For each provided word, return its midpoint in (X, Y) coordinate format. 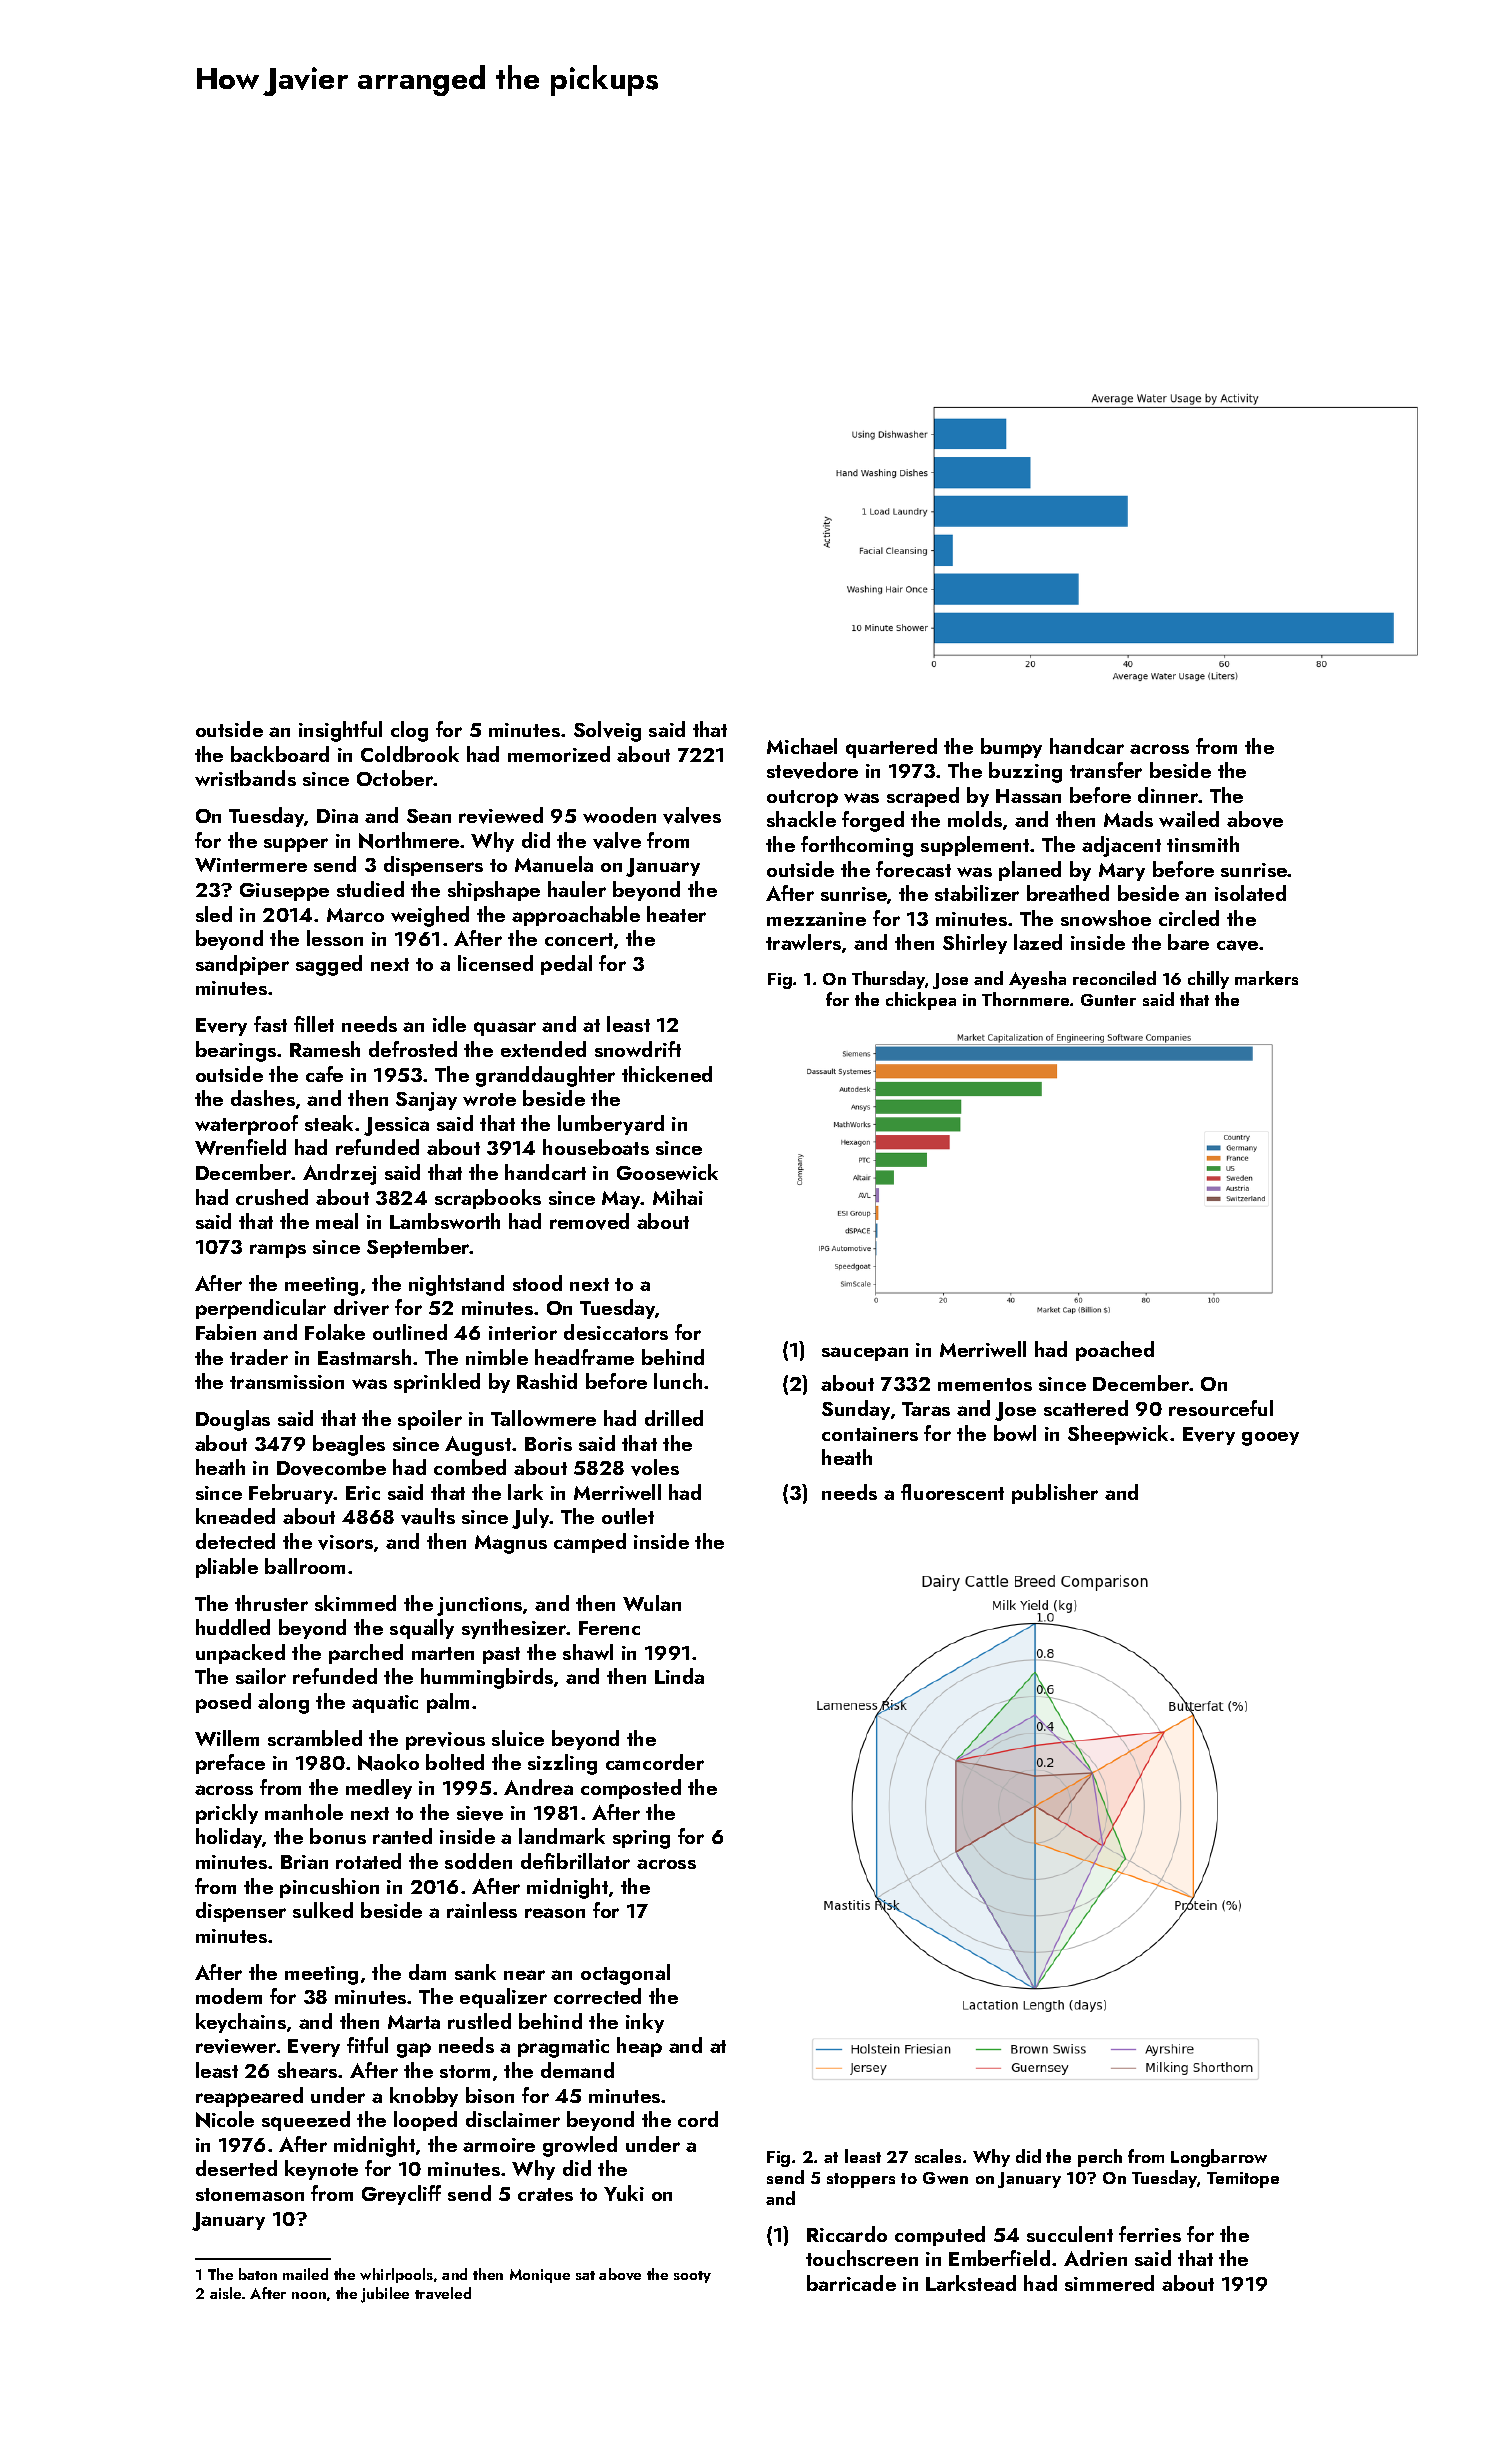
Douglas (233, 1420)
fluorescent (952, 1492)
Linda (679, 1676)
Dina (337, 816)
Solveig (607, 731)
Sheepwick (1118, 1435)
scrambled (315, 1738)
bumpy (1011, 748)
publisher (1055, 1494)
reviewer (236, 2046)
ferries (1150, 2234)
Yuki (624, 2193)
